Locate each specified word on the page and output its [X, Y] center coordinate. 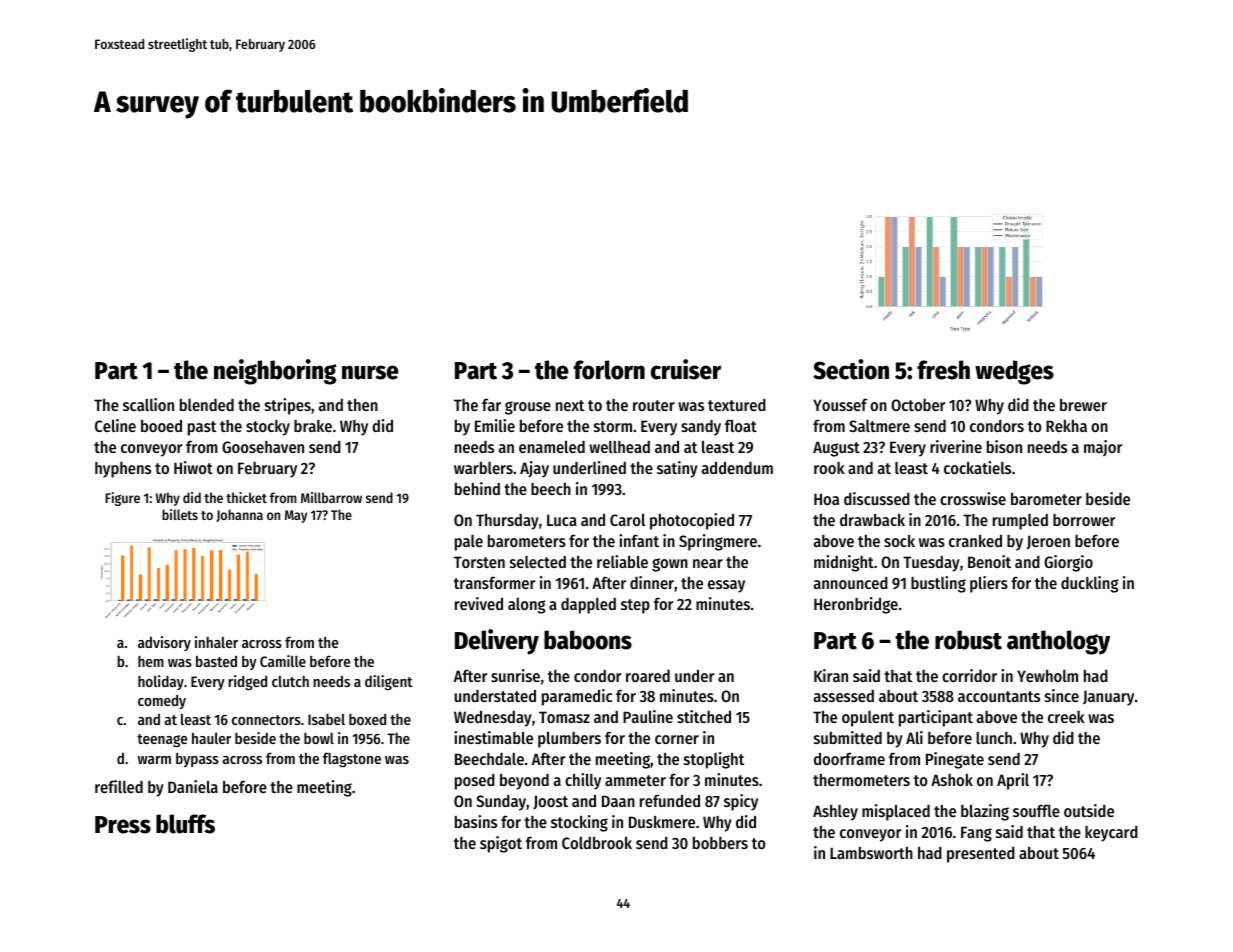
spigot [501, 844]
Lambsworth [871, 853]
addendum [737, 467]
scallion [148, 404]
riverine [956, 446]
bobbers [720, 843]
